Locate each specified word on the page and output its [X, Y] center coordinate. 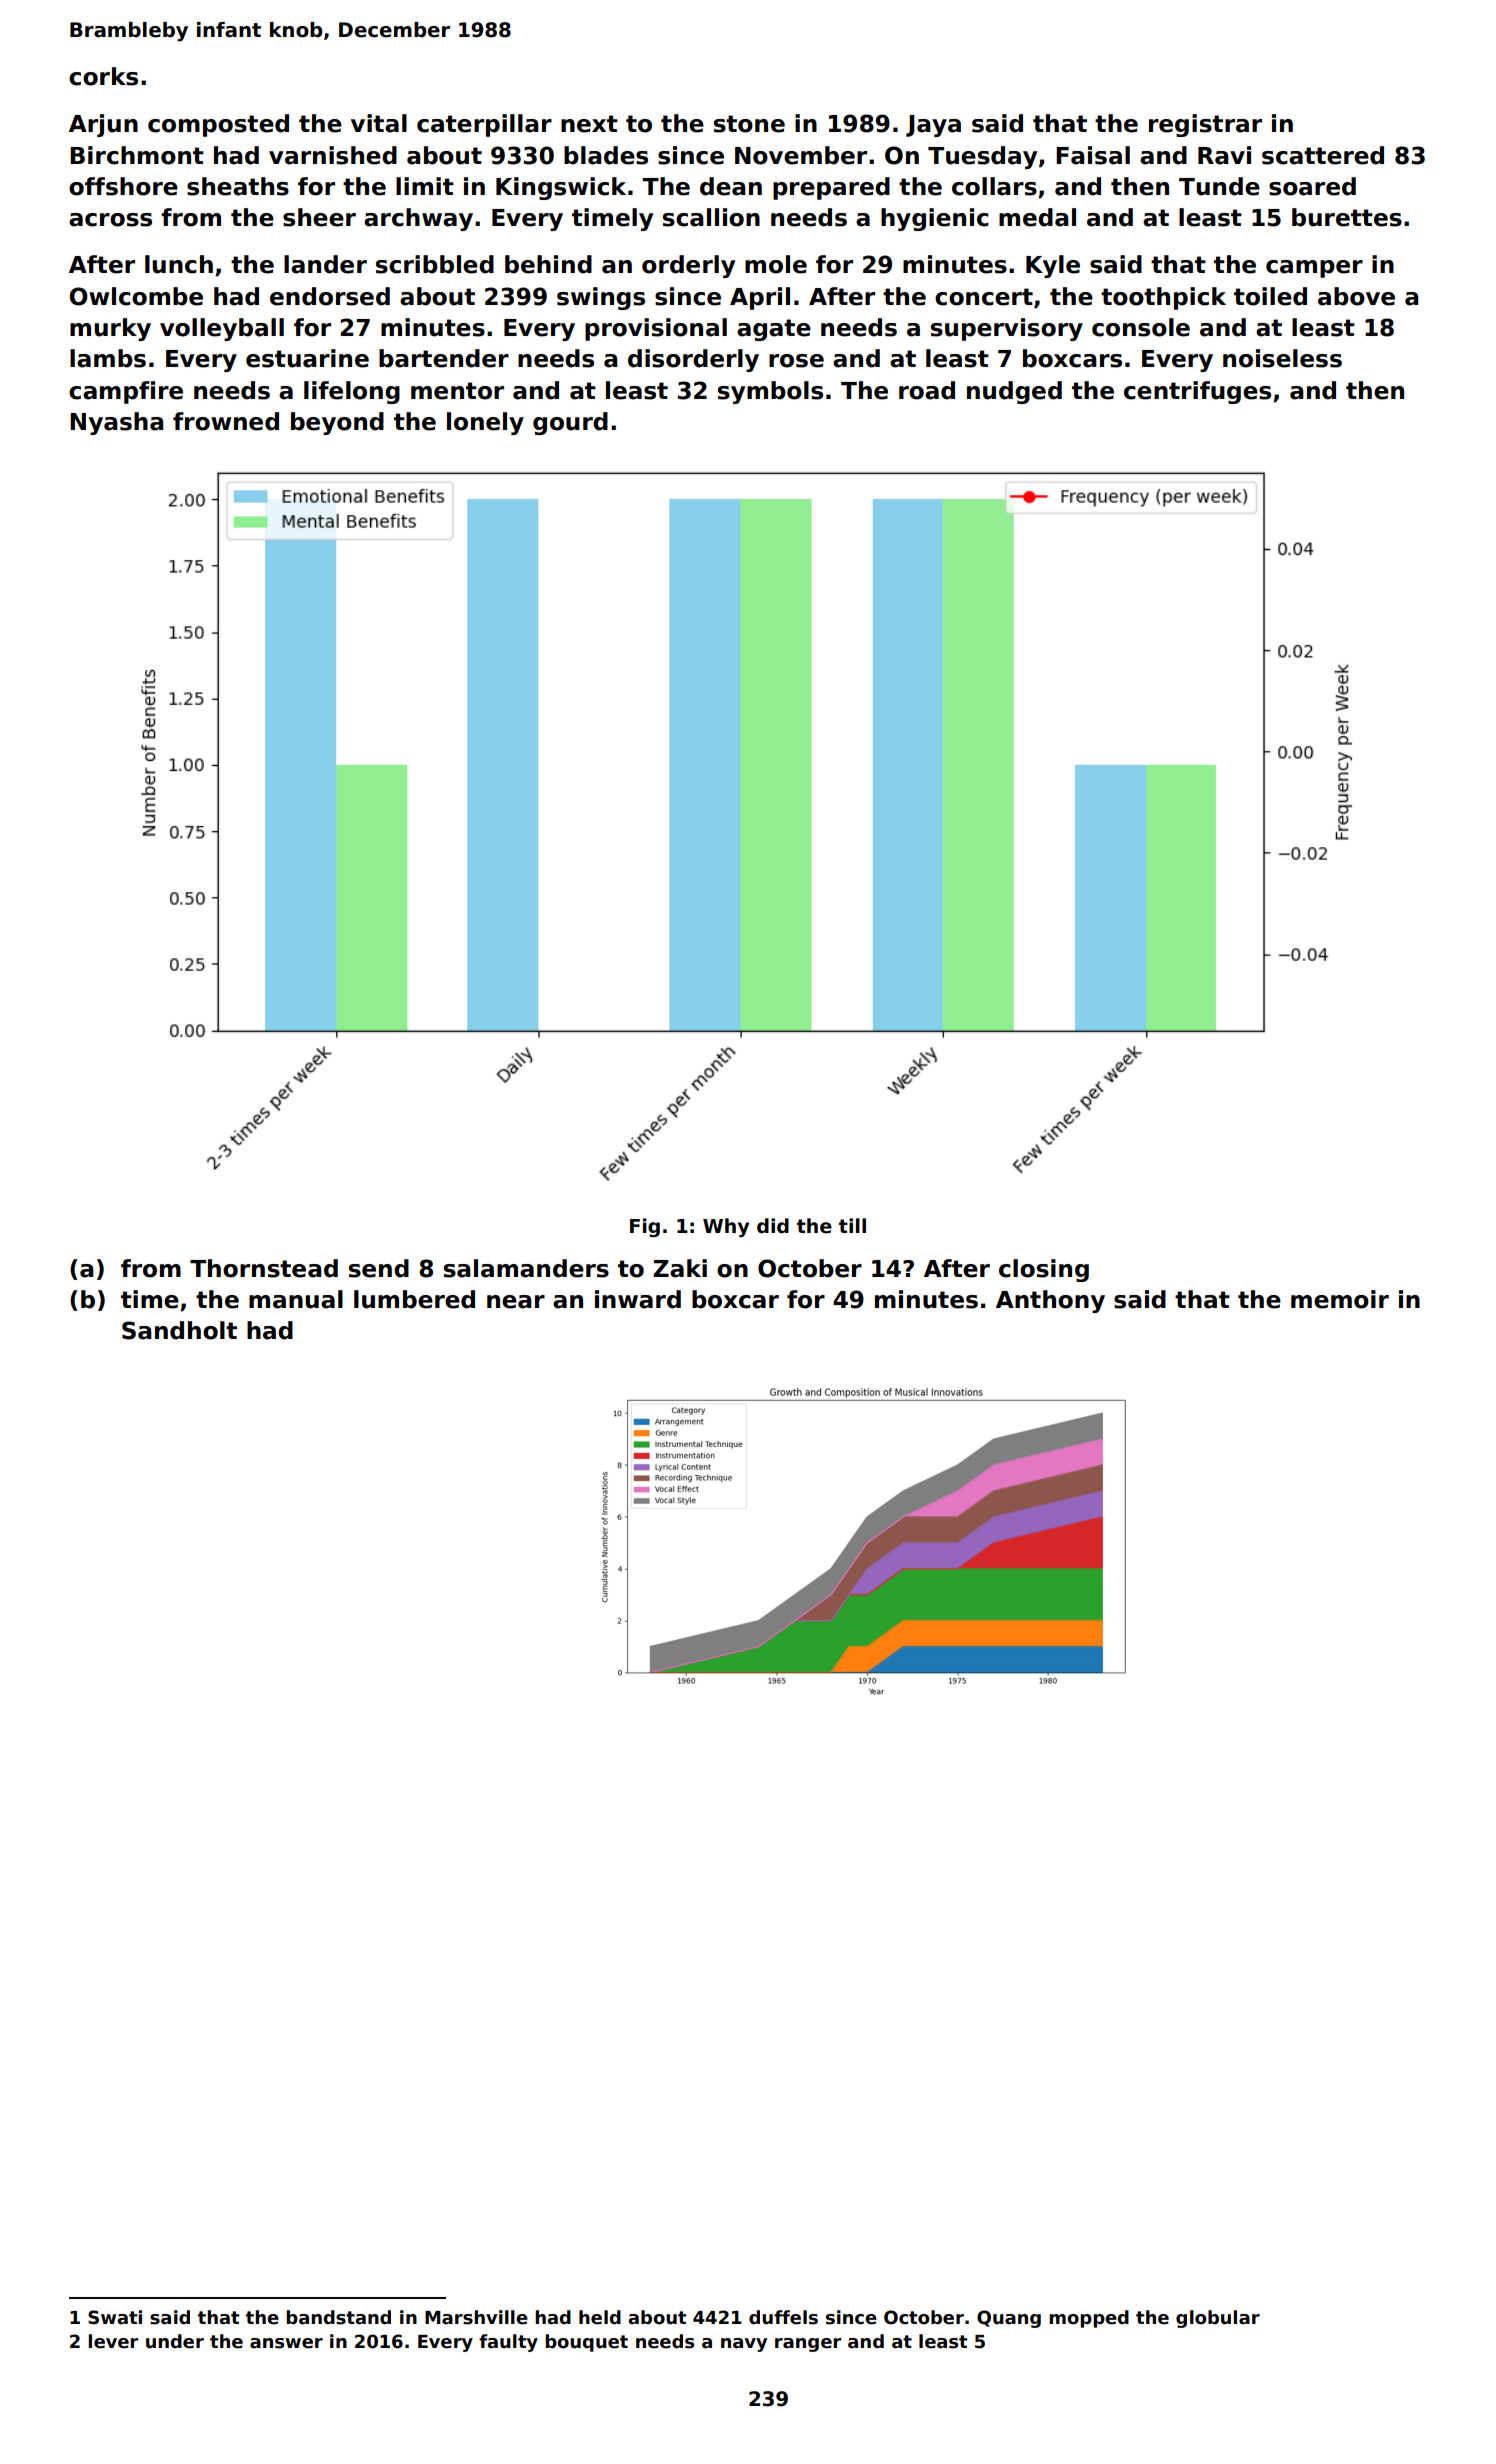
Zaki [680, 1268]
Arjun [103, 125]
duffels [783, 2317]
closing [1044, 1270]
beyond [337, 423]
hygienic [935, 219]
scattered [1323, 155]
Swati [115, 2317]
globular [1218, 2319]
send [379, 1268]
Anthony [1050, 1301]
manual [296, 1299]
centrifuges [1197, 392]
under [175, 2341]
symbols [770, 392]
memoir [1340, 1299]
